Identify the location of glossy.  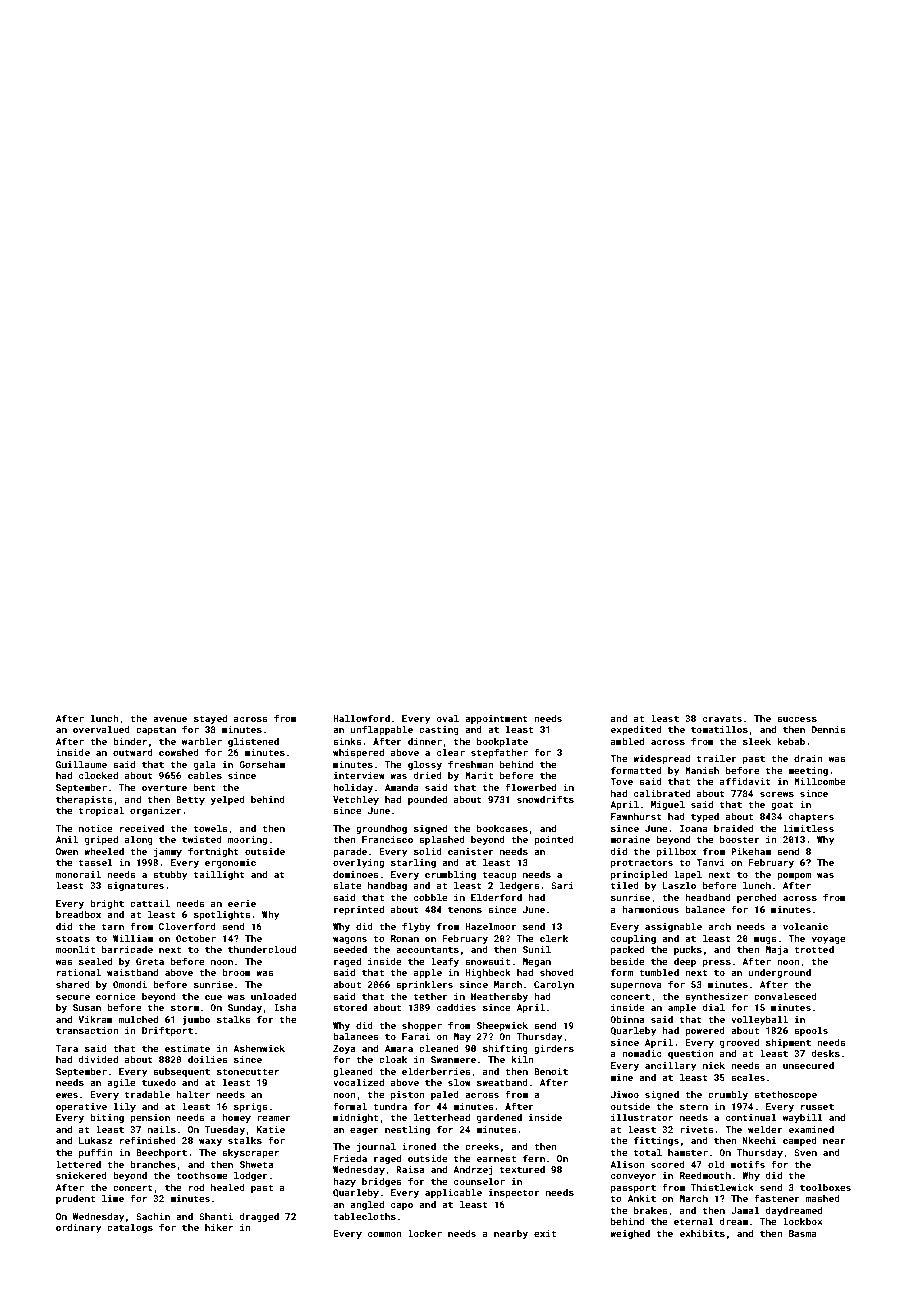
(425, 765).
